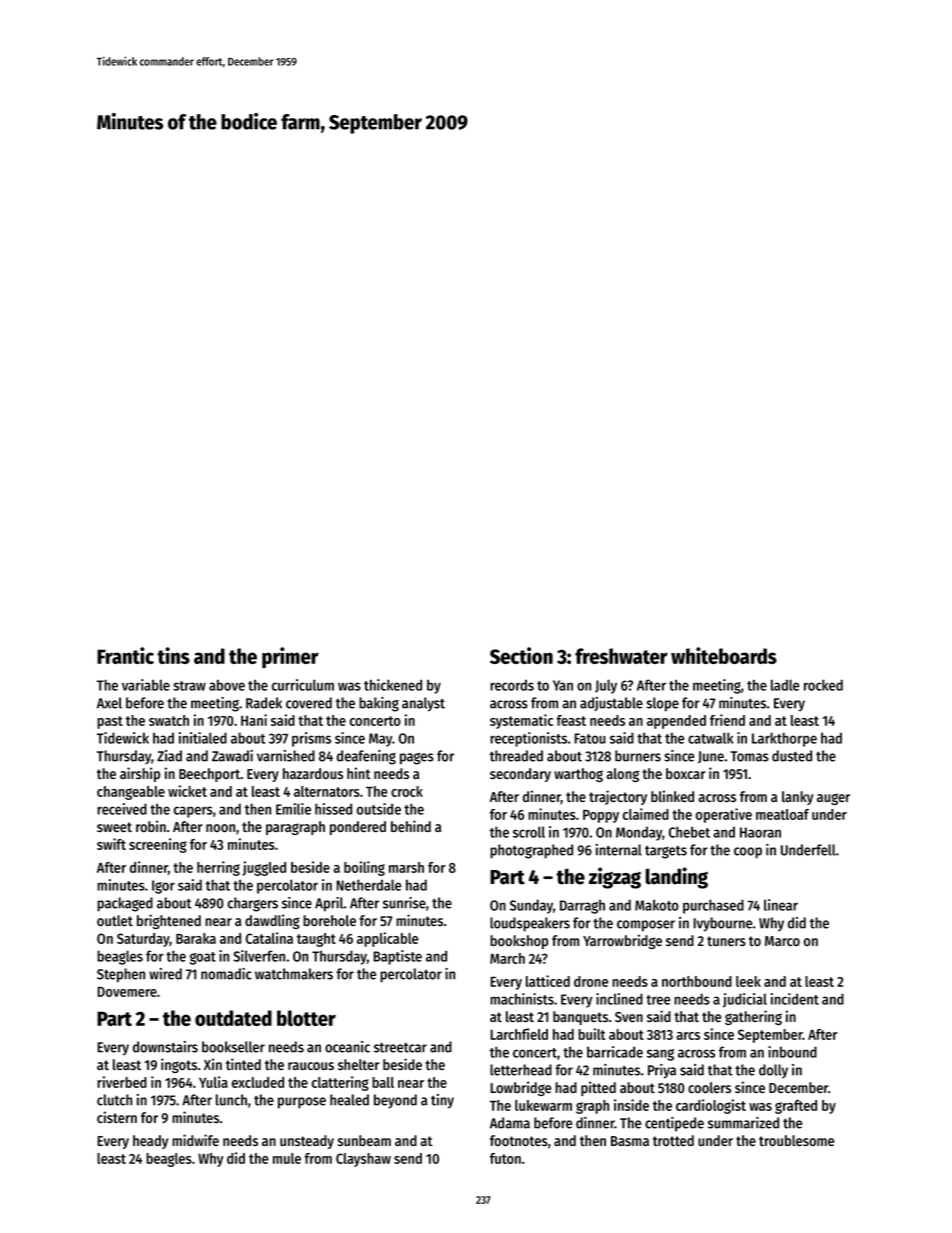  Describe the element at coordinates (165, 1047) in the document. I see `downstairs` at that location.
